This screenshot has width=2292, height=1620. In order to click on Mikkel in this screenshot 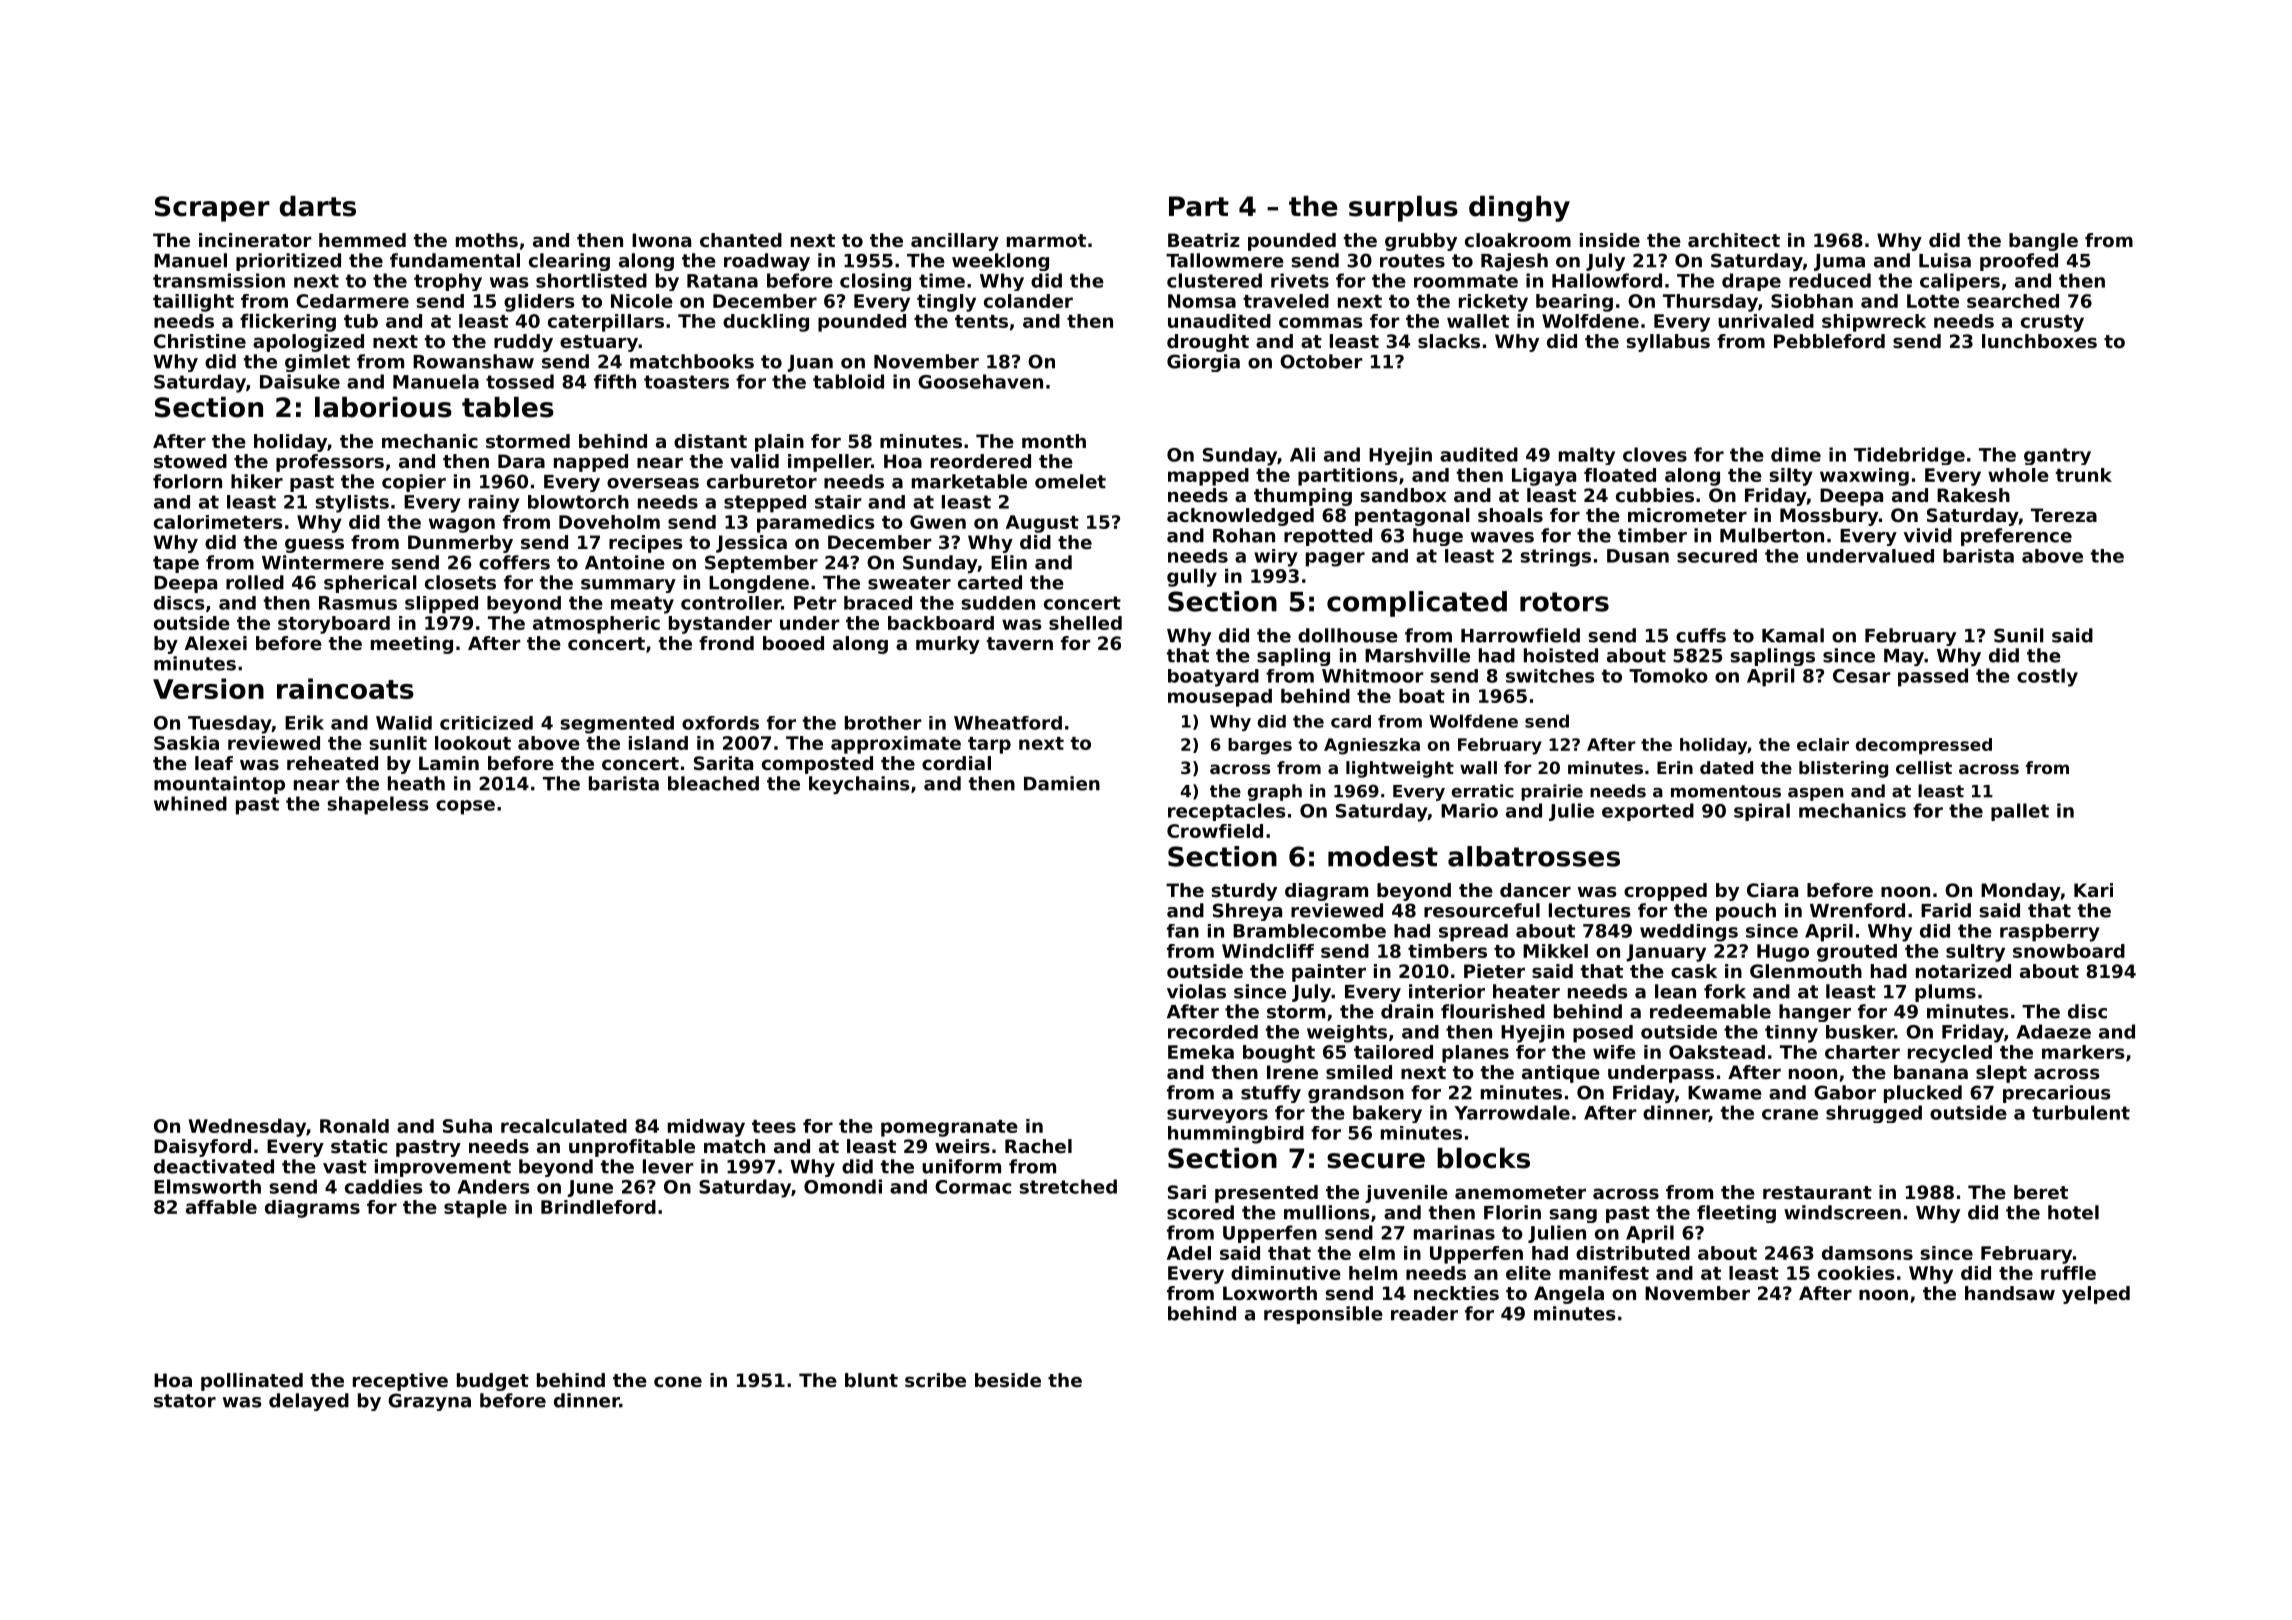, I will do `click(1555, 951)`.
